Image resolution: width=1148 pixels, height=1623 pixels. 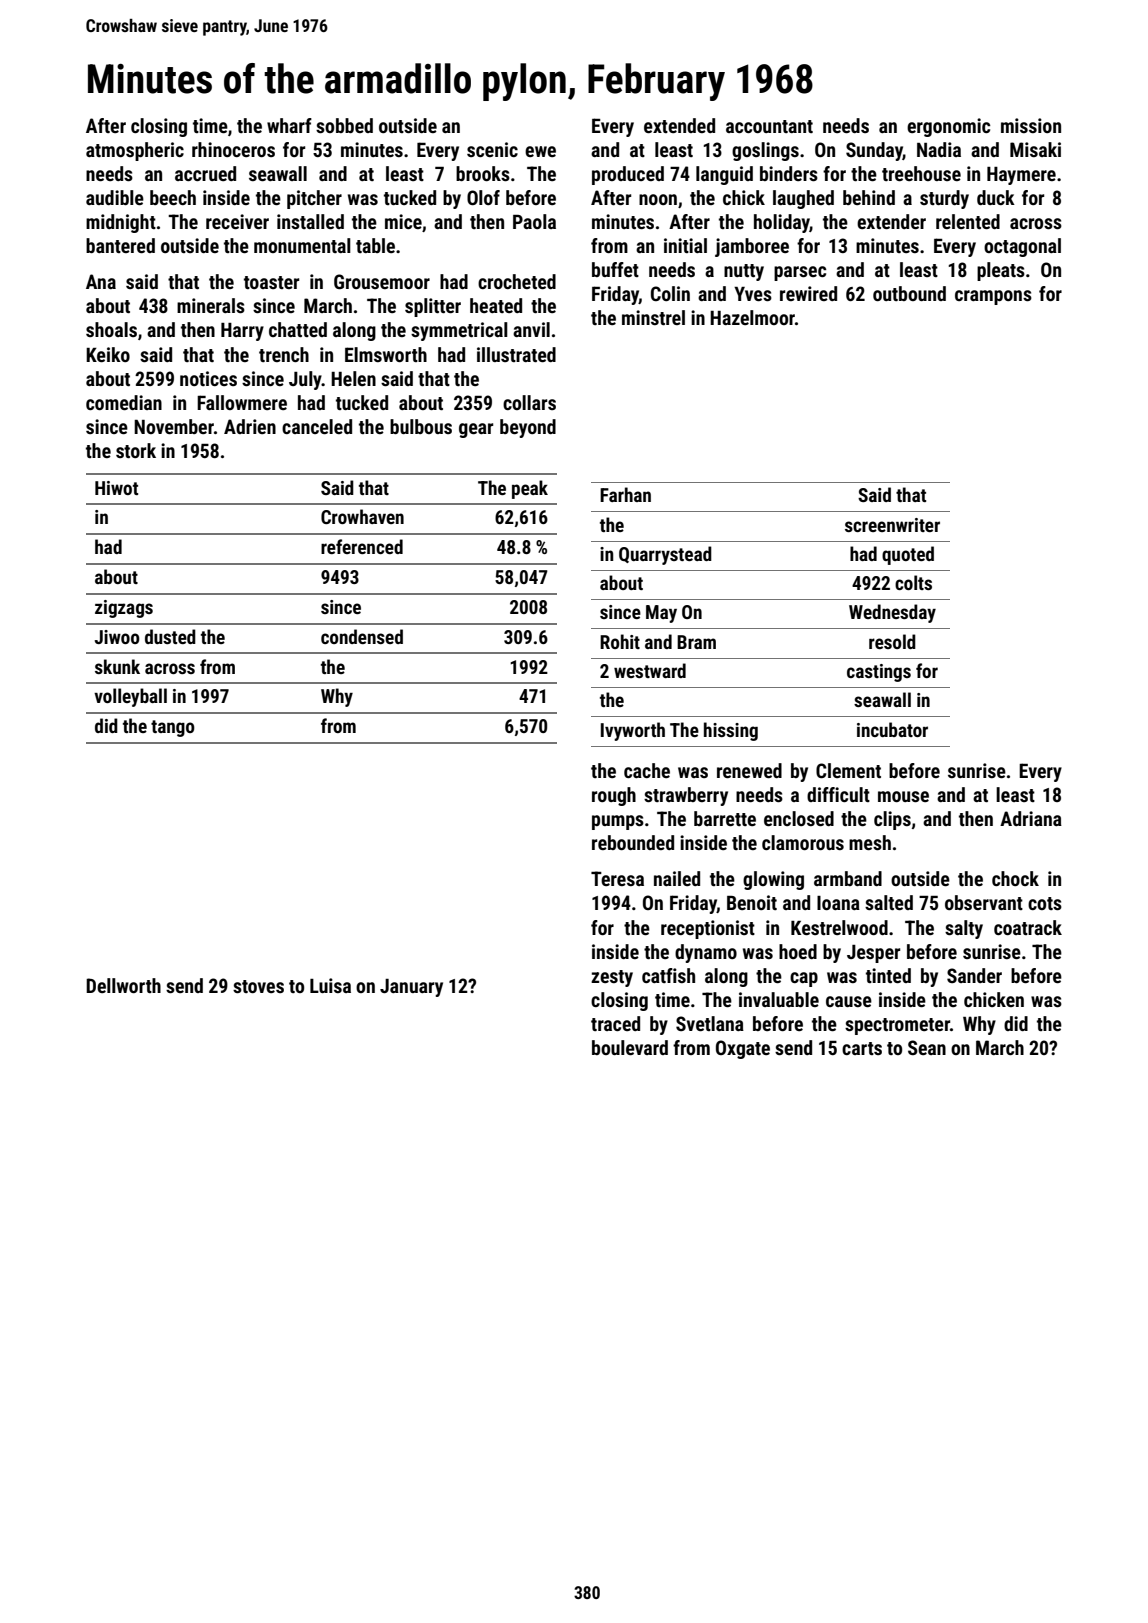 I want to click on extended, so click(x=679, y=125).
